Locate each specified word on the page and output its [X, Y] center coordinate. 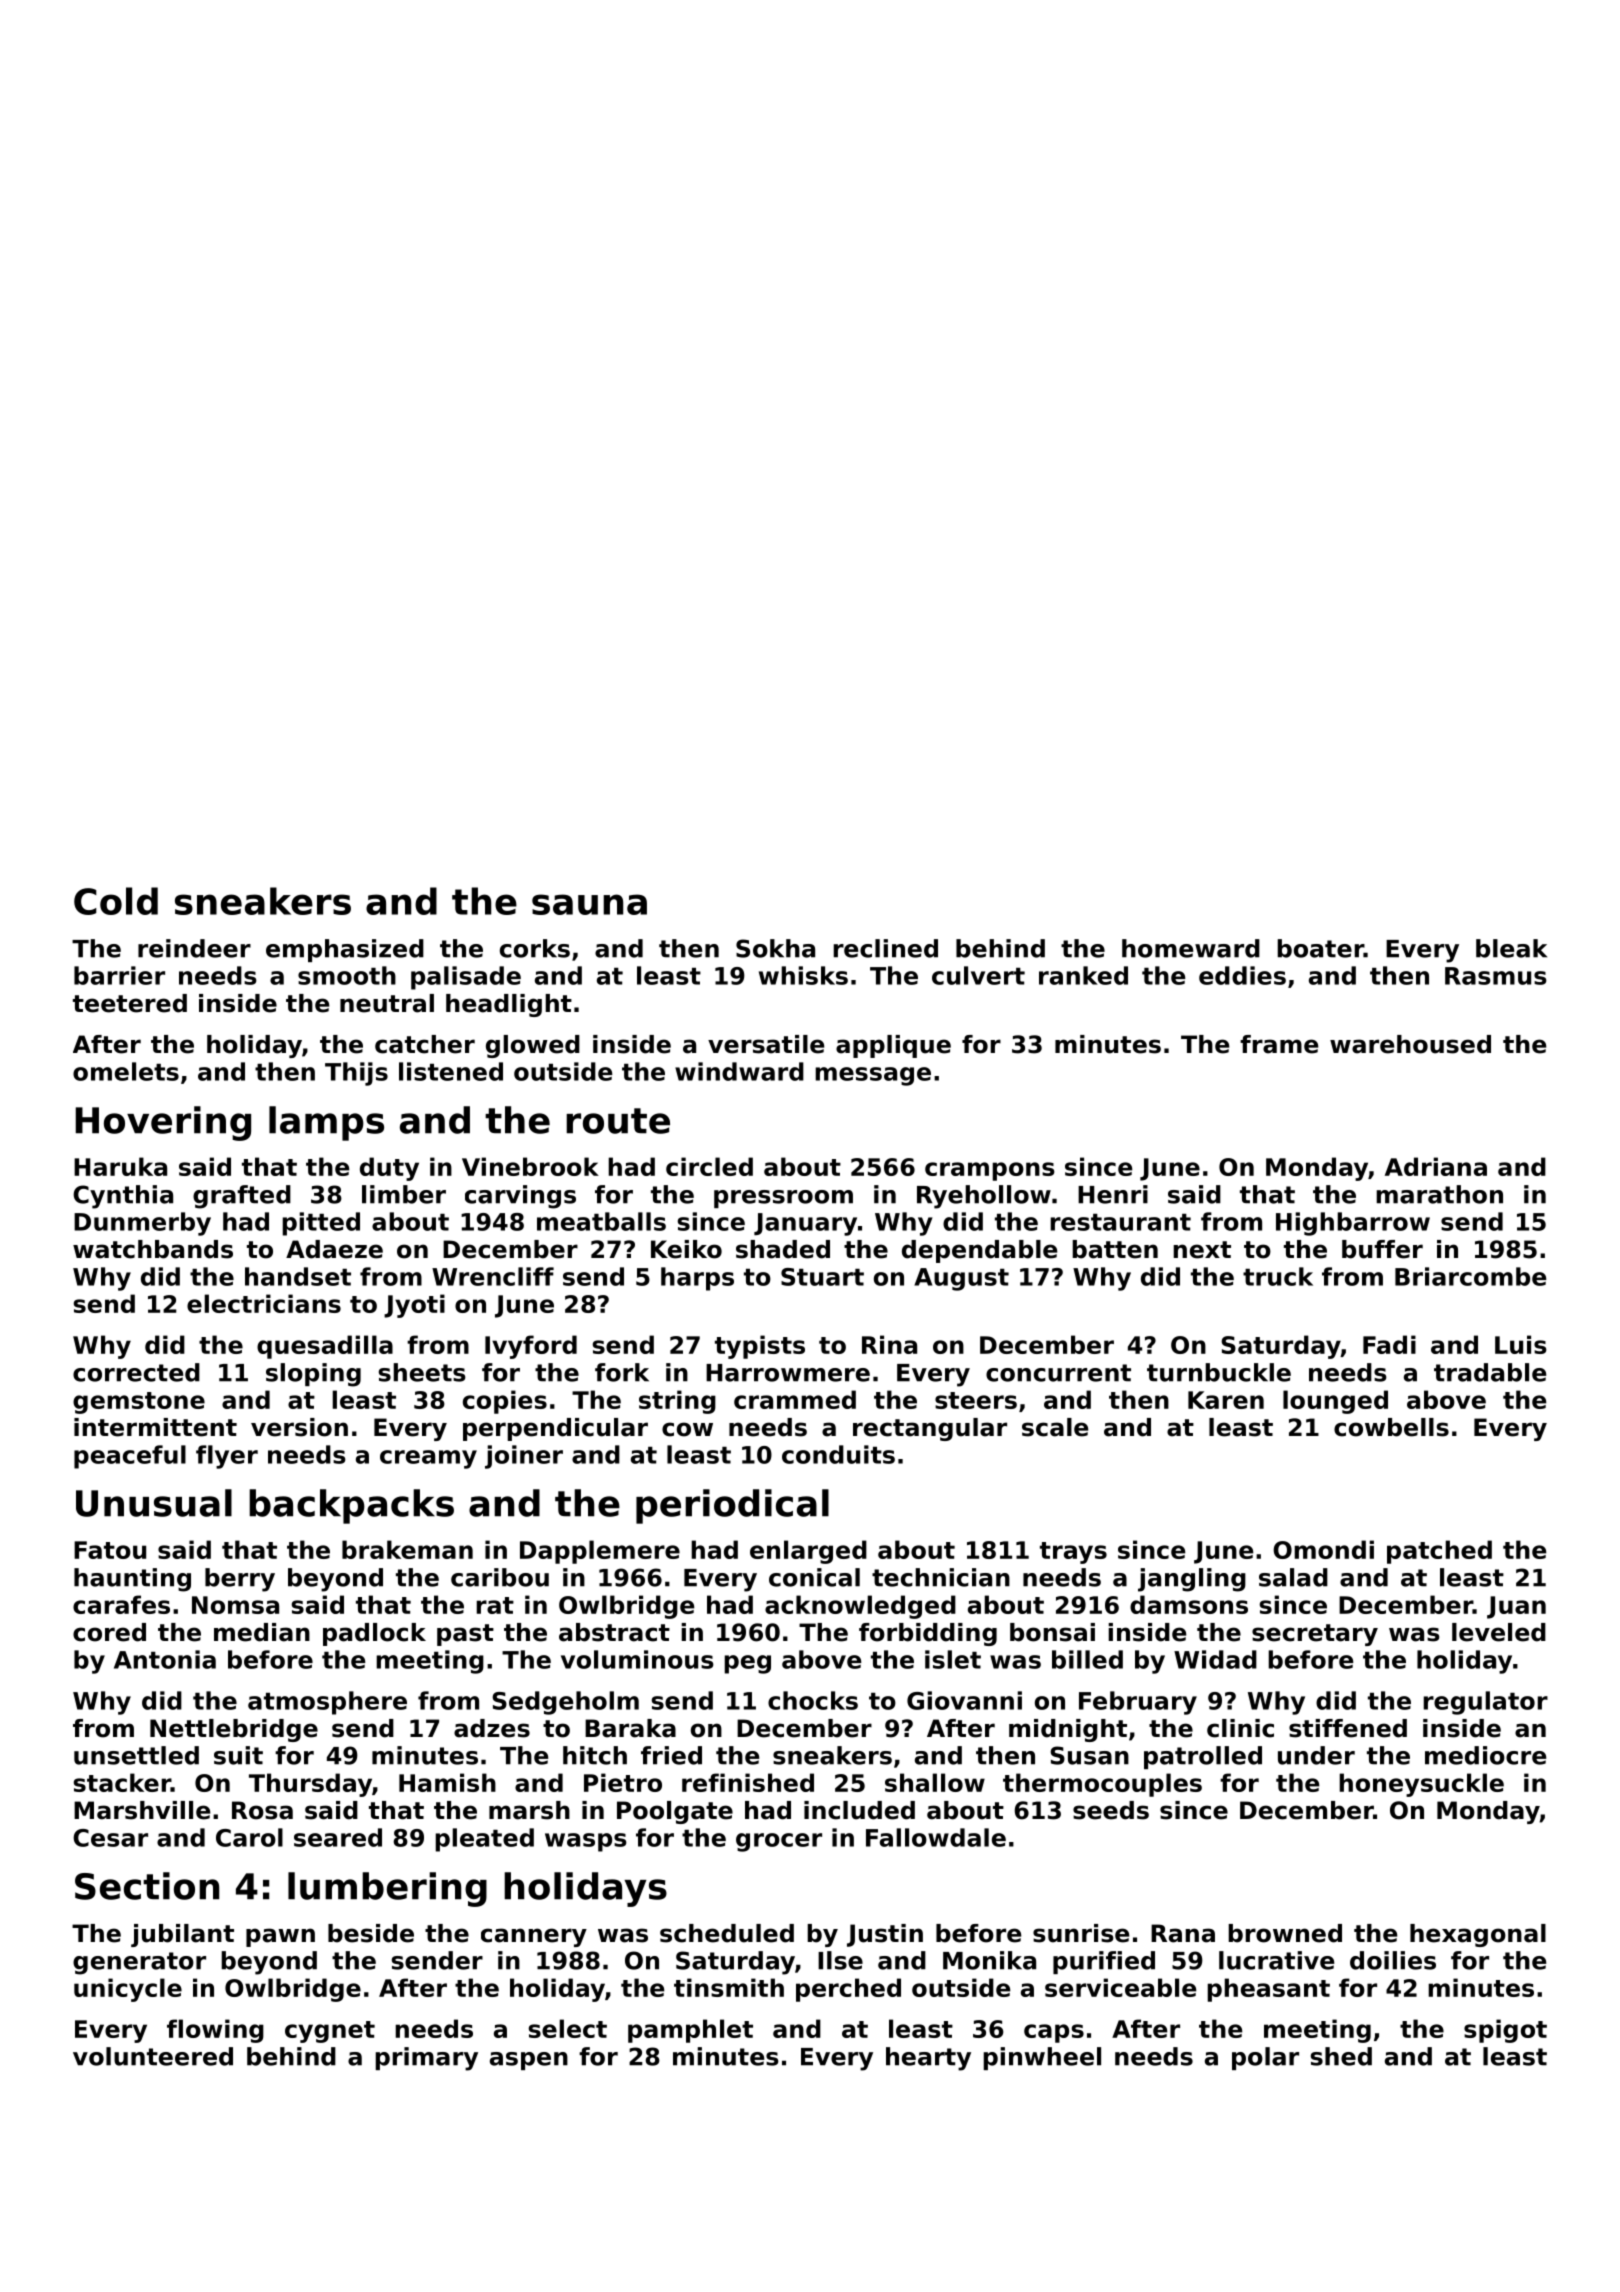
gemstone [139, 1403]
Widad [1215, 1659]
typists [760, 1347]
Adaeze [334, 1249]
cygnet [330, 2032]
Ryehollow [984, 1197]
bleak [1511, 948]
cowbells [1391, 1427]
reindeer [194, 948]
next [1202, 1250]
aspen [529, 2061]
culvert [978, 975]
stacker [122, 1782]
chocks [813, 1700]
